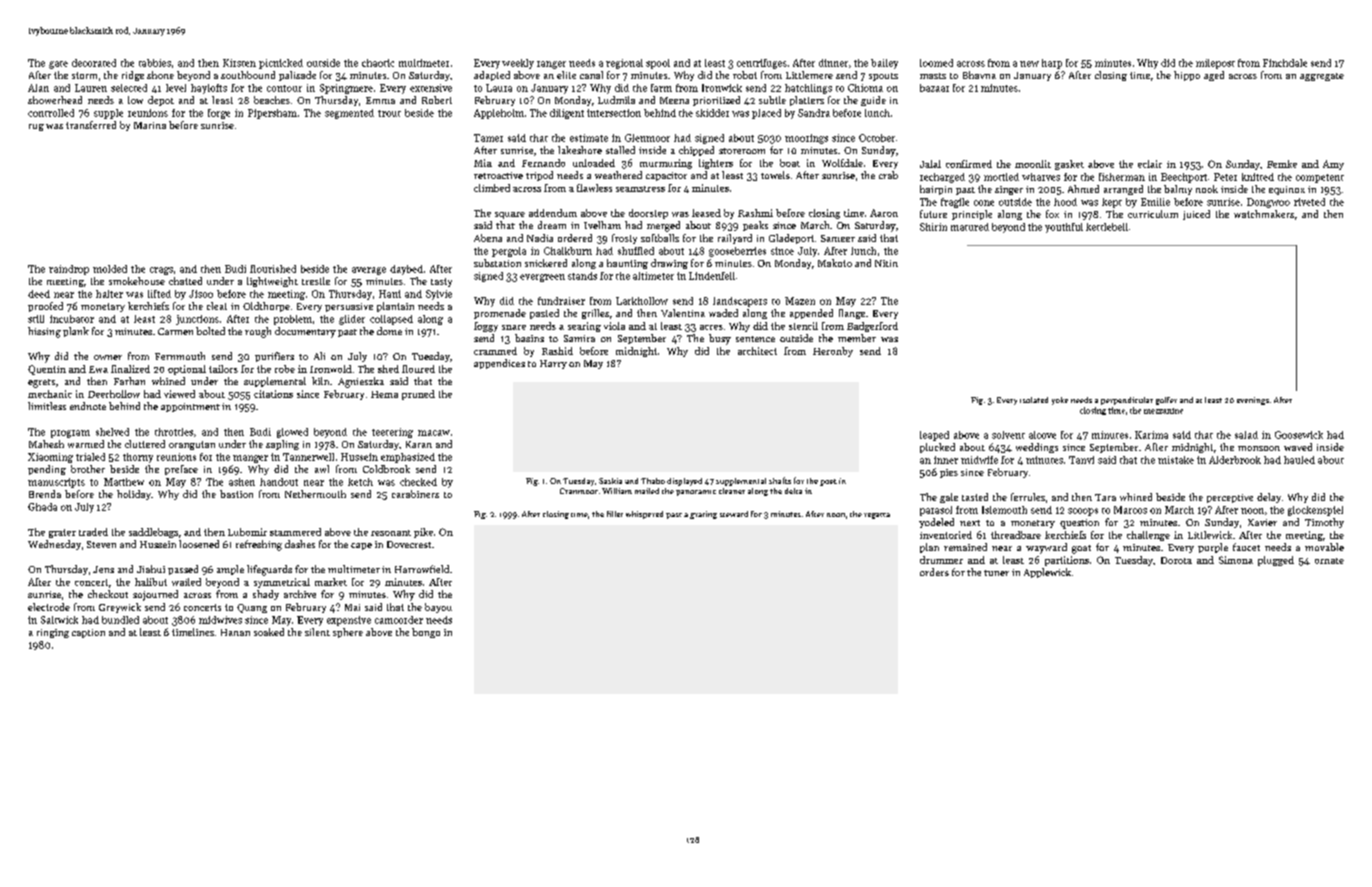 This image has width=1372, height=887. What do you see at coordinates (1285, 63) in the image?
I see `Finchdale` at bounding box center [1285, 63].
